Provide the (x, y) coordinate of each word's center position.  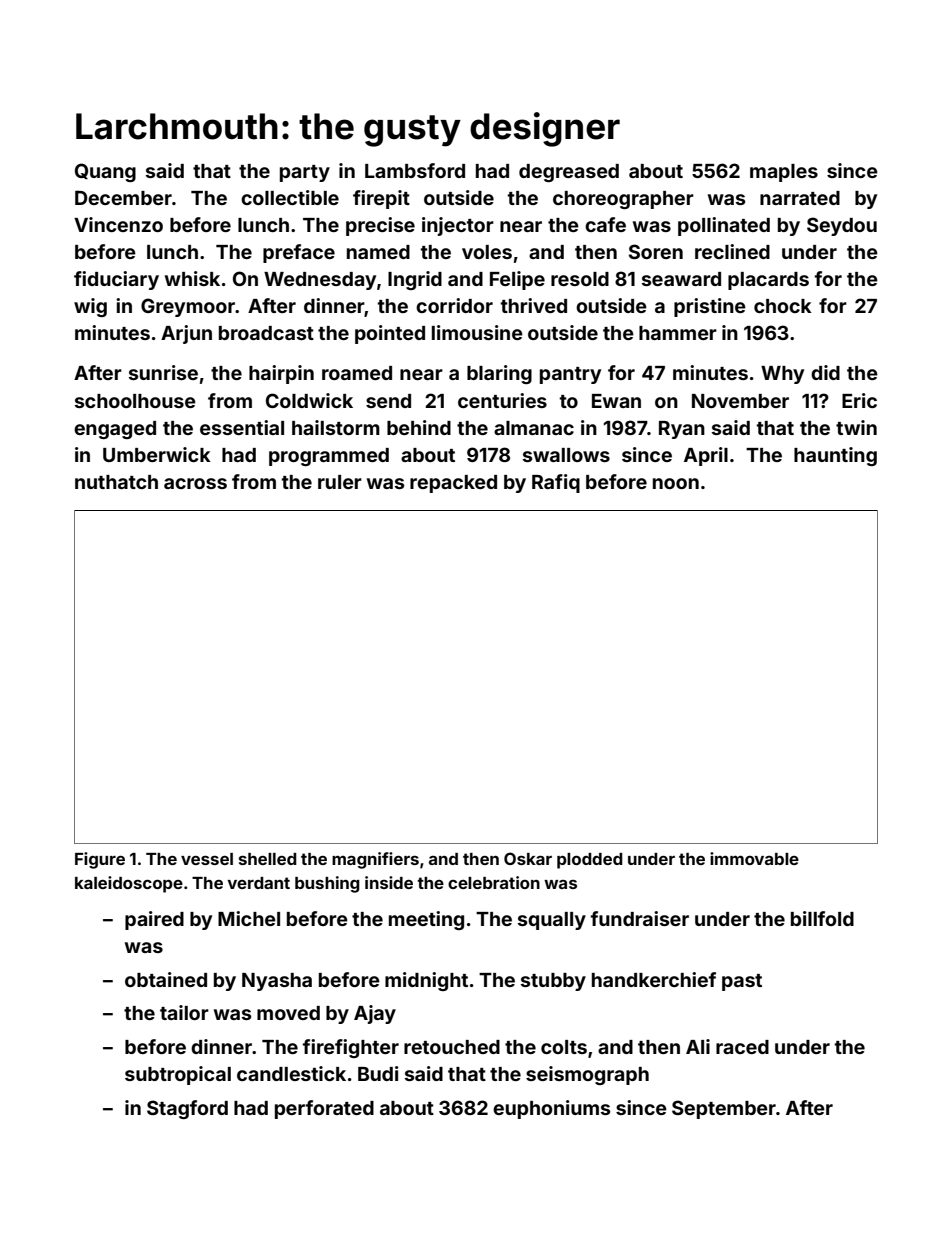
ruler (340, 482)
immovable (754, 858)
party (305, 173)
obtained (166, 979)
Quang (105, 172)
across (195, 483)
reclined (732, 251)
